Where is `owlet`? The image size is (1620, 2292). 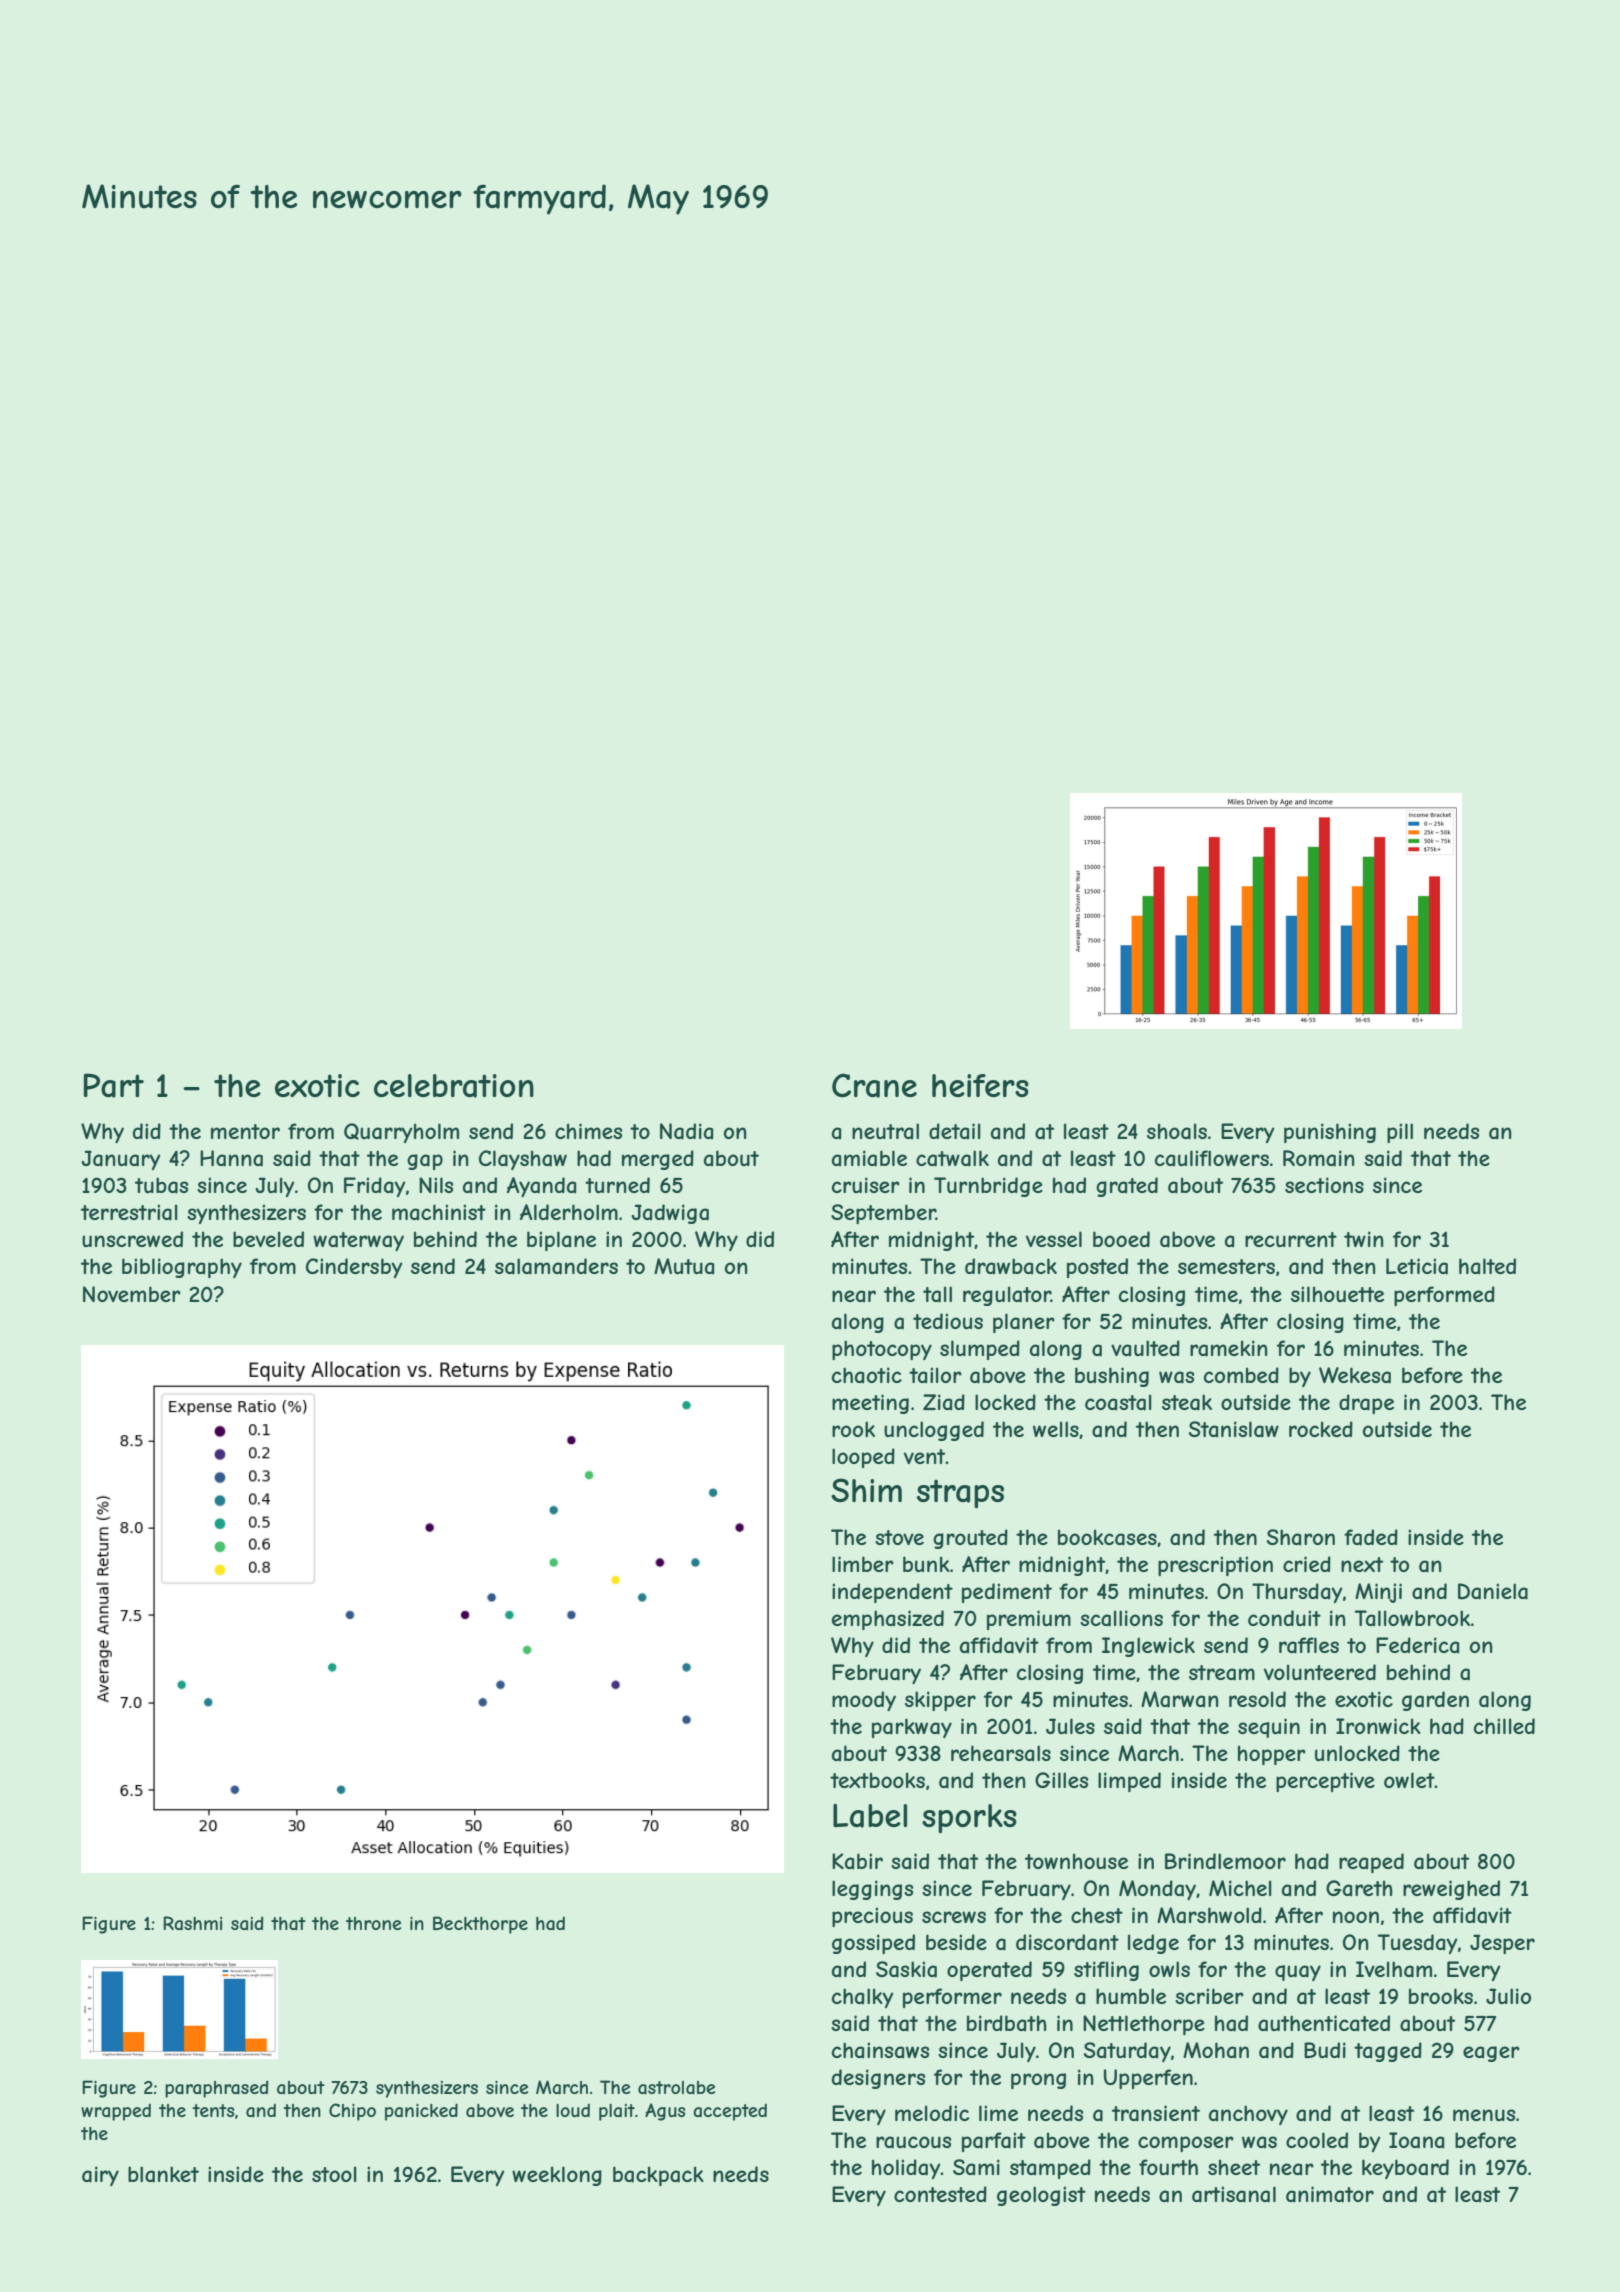 owlet is located at coordinates (1409, 1780).
